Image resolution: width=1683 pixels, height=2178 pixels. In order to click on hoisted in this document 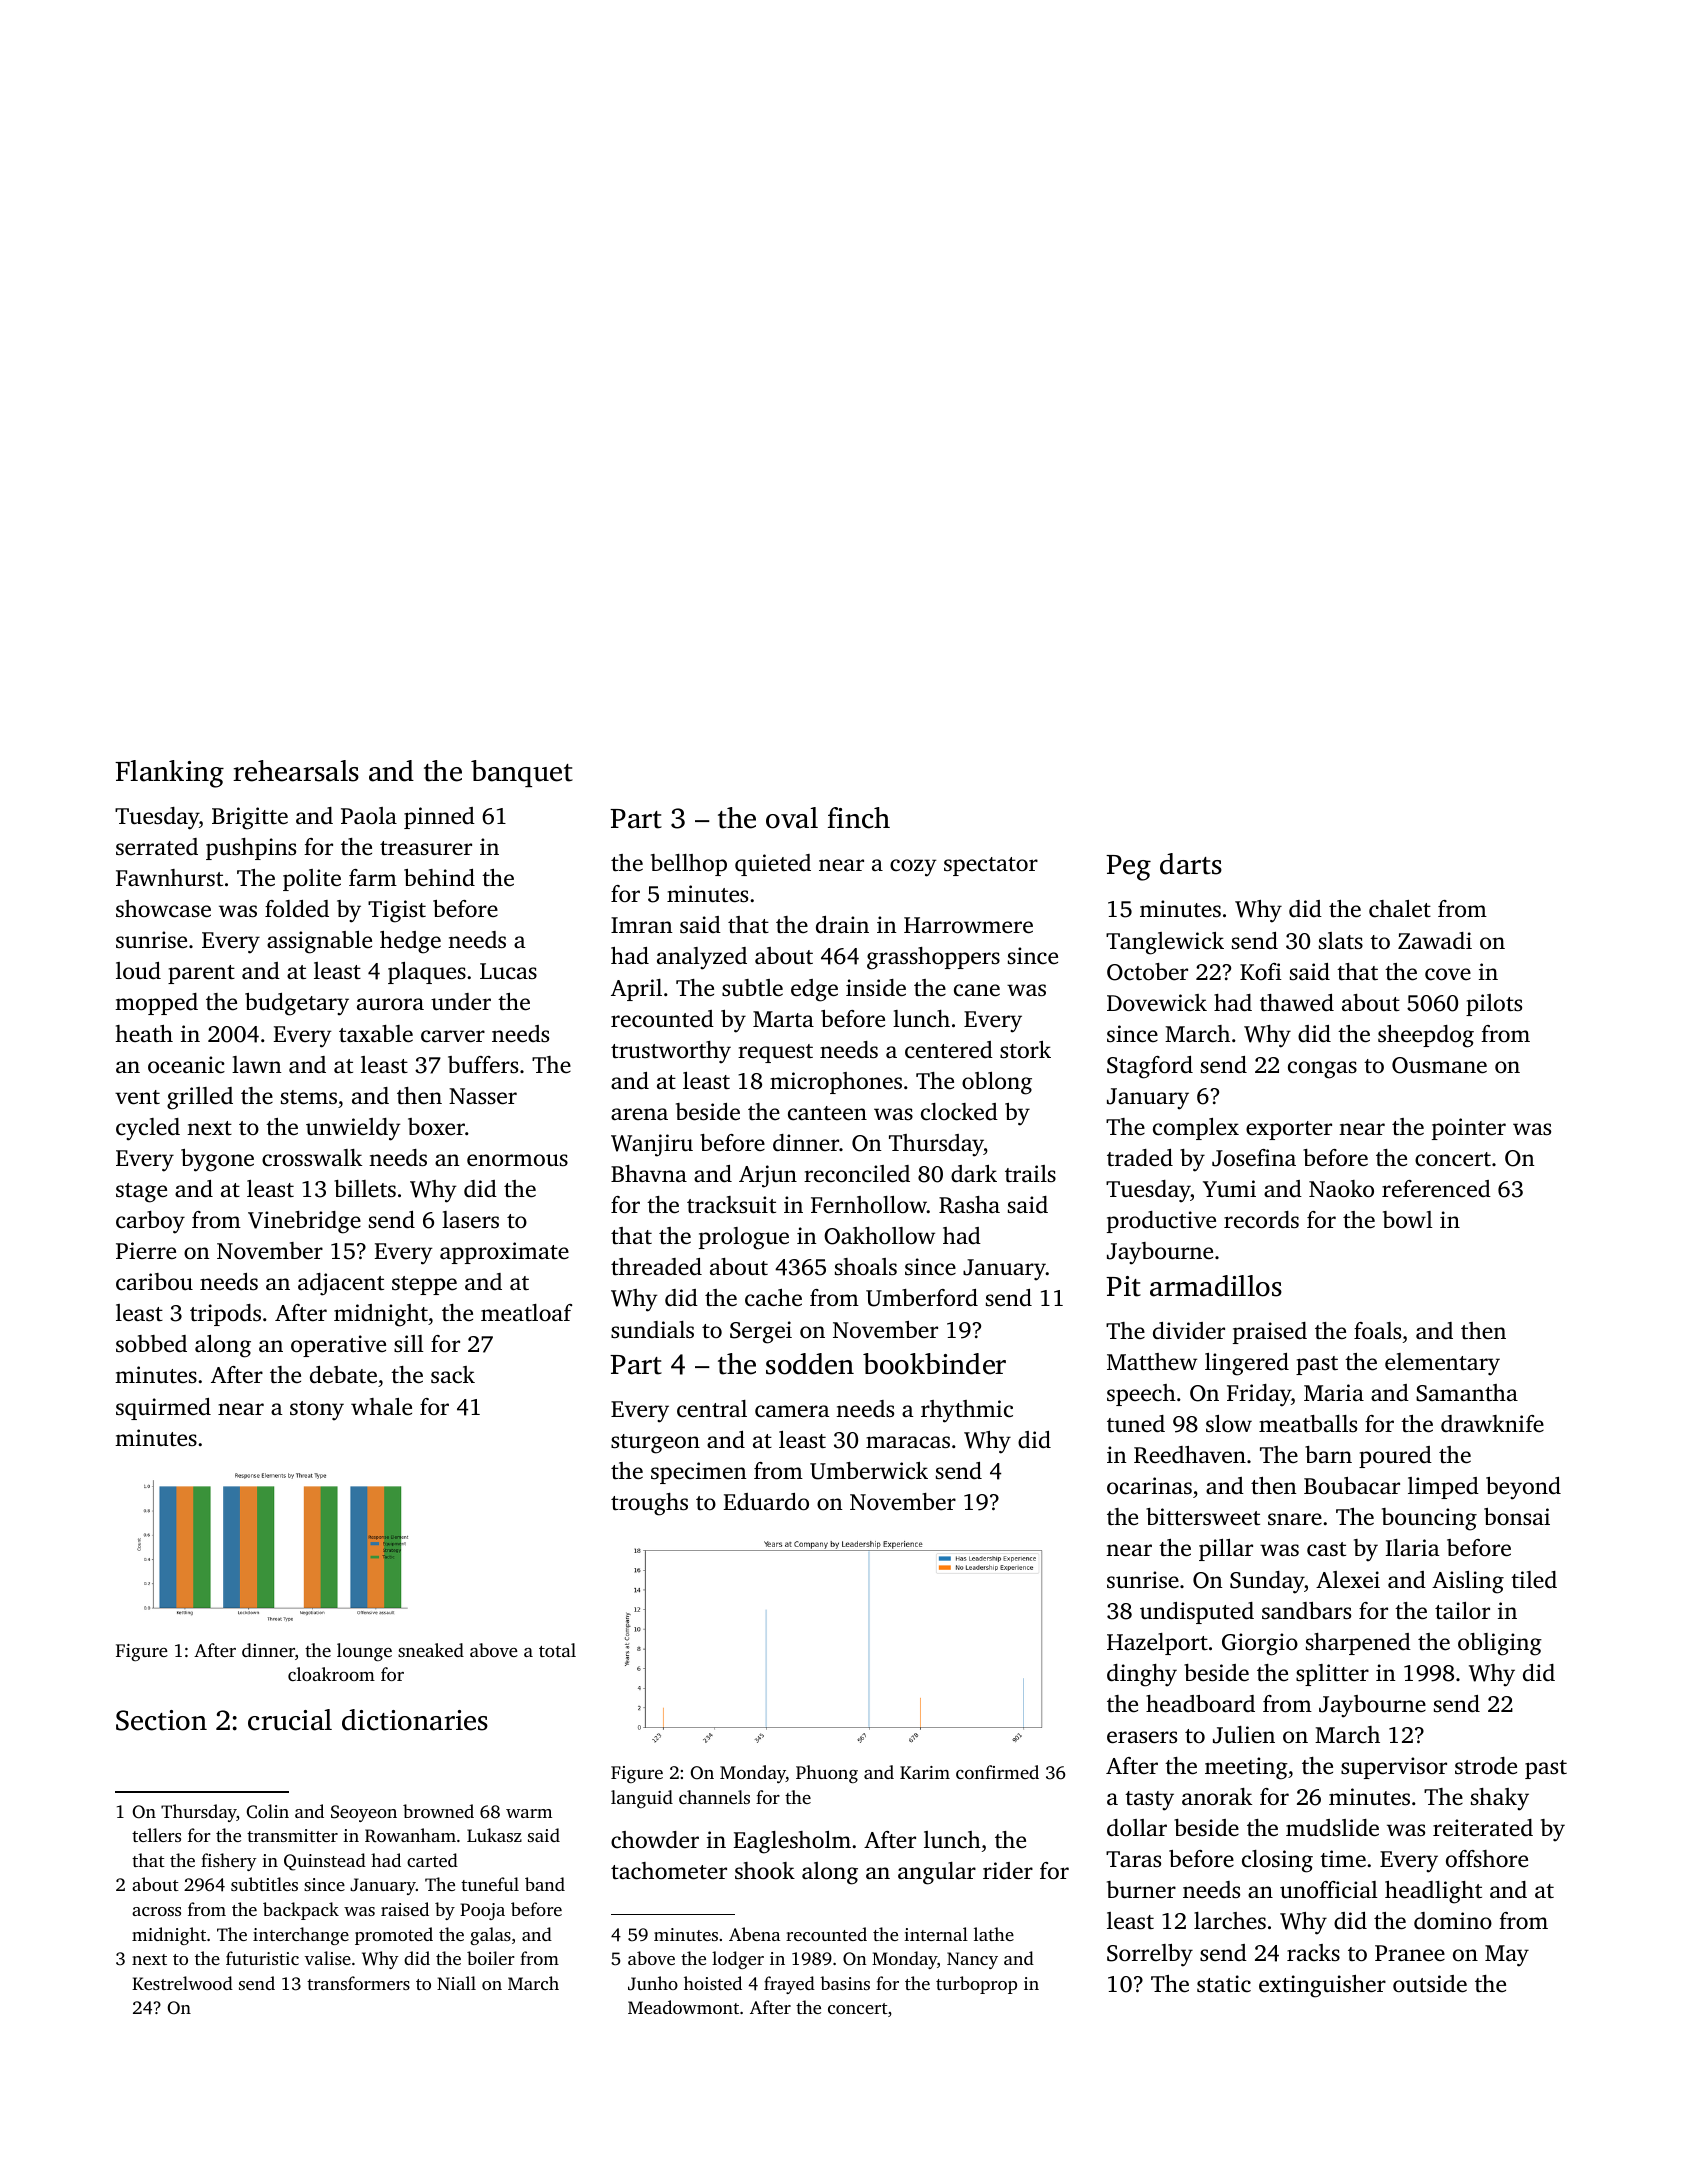, I will do `click(713, 1983)`.
